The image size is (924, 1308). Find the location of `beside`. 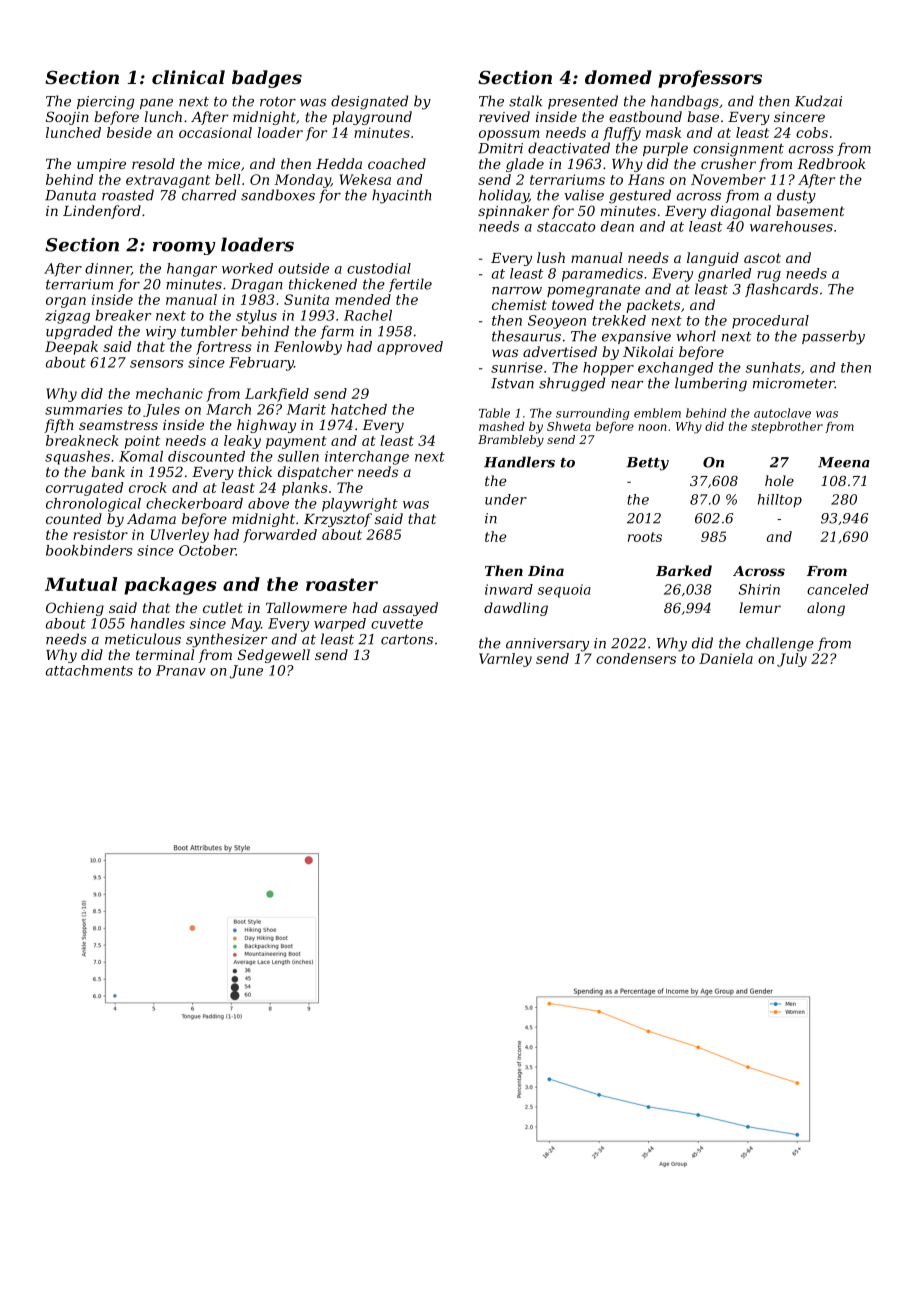

beside is located at coordinates (129, 132).
